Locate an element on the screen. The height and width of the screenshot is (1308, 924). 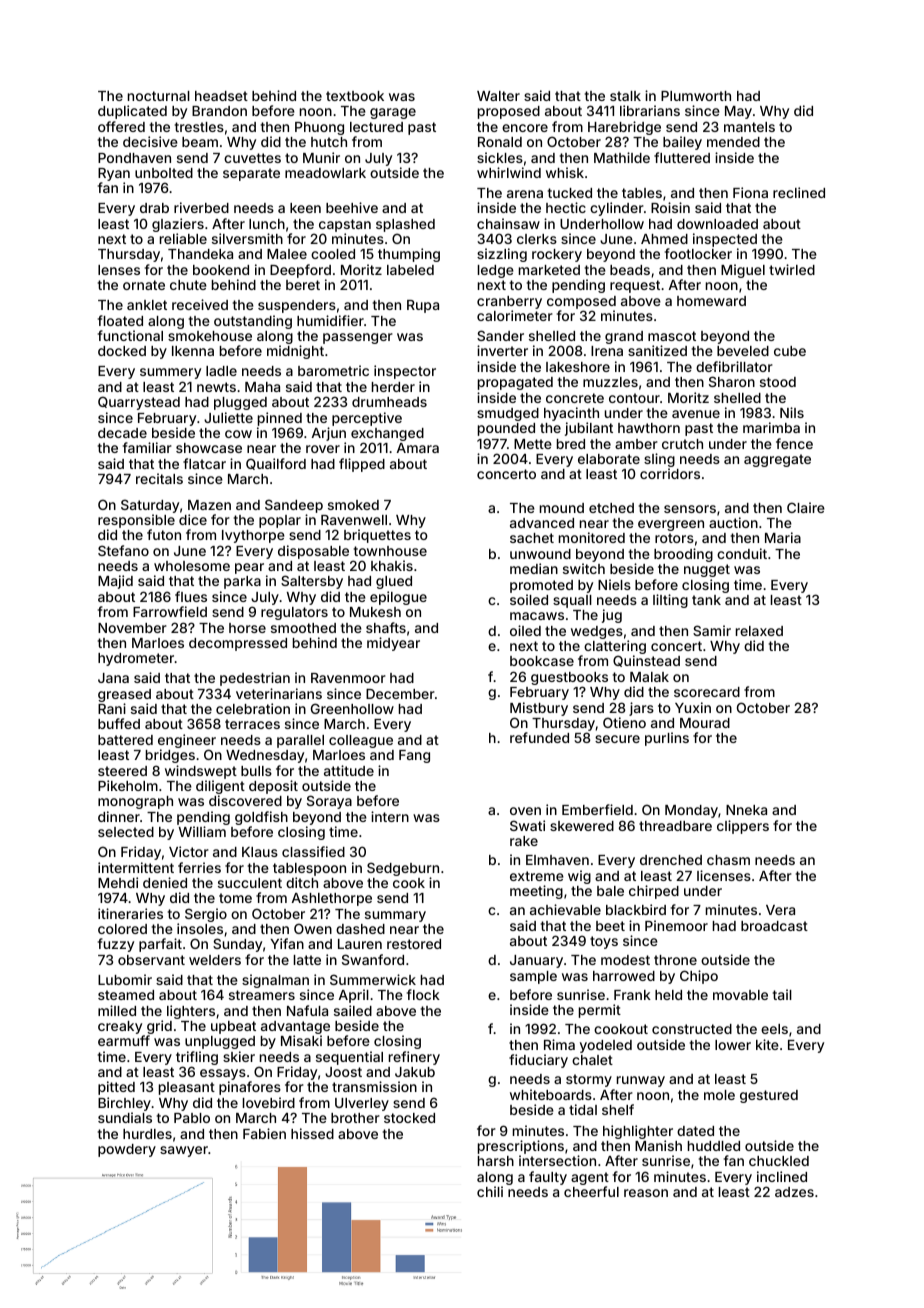
Nneka is located at coordinates (746, 810).
